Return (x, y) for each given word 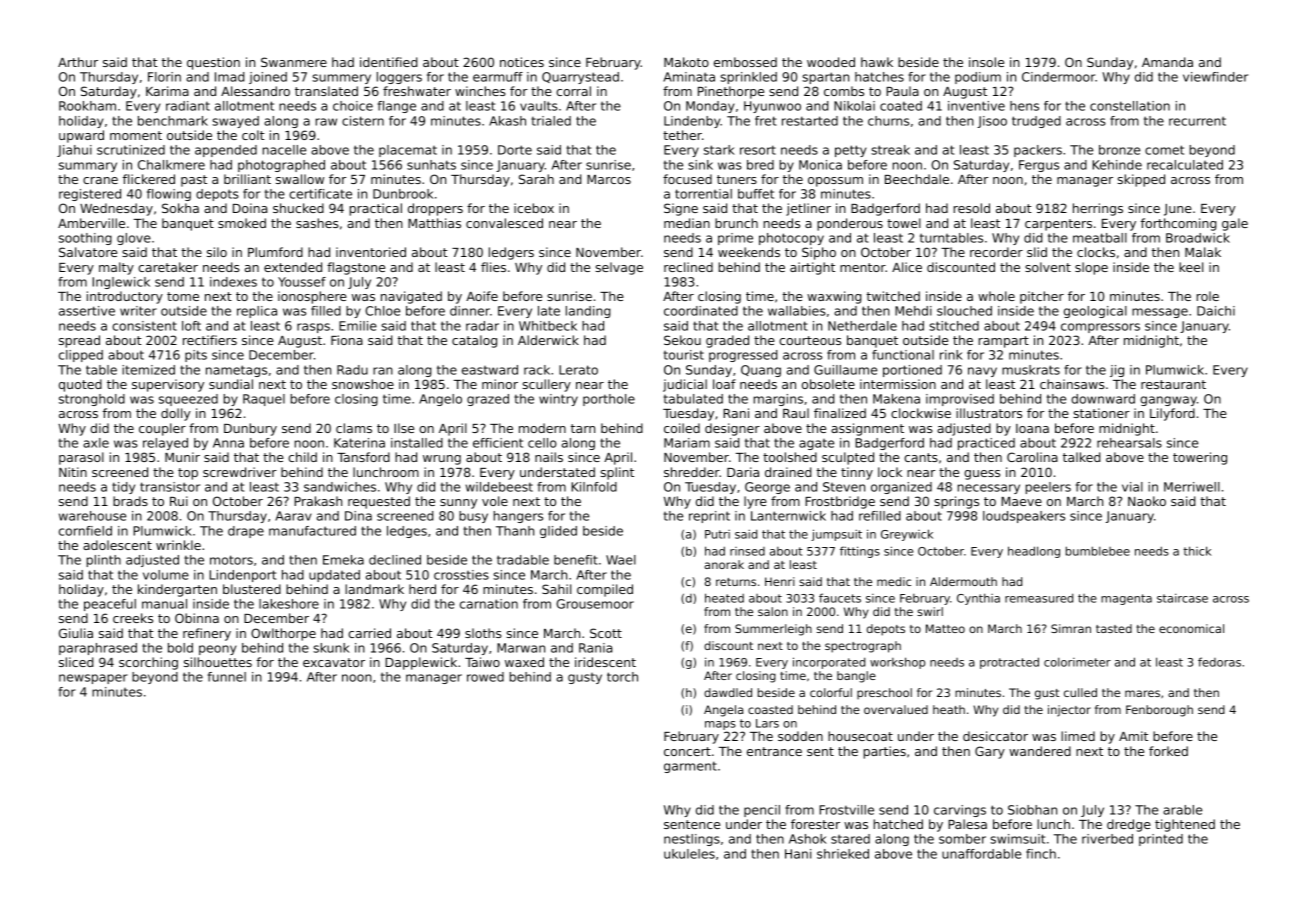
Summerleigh (773, 630)
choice (353, 106)
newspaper (93, 679)
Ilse (404, 428)
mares (1142, 693)
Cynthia (978, 599)
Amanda (1167, 62)
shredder (692, 472)
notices (522, 62)
